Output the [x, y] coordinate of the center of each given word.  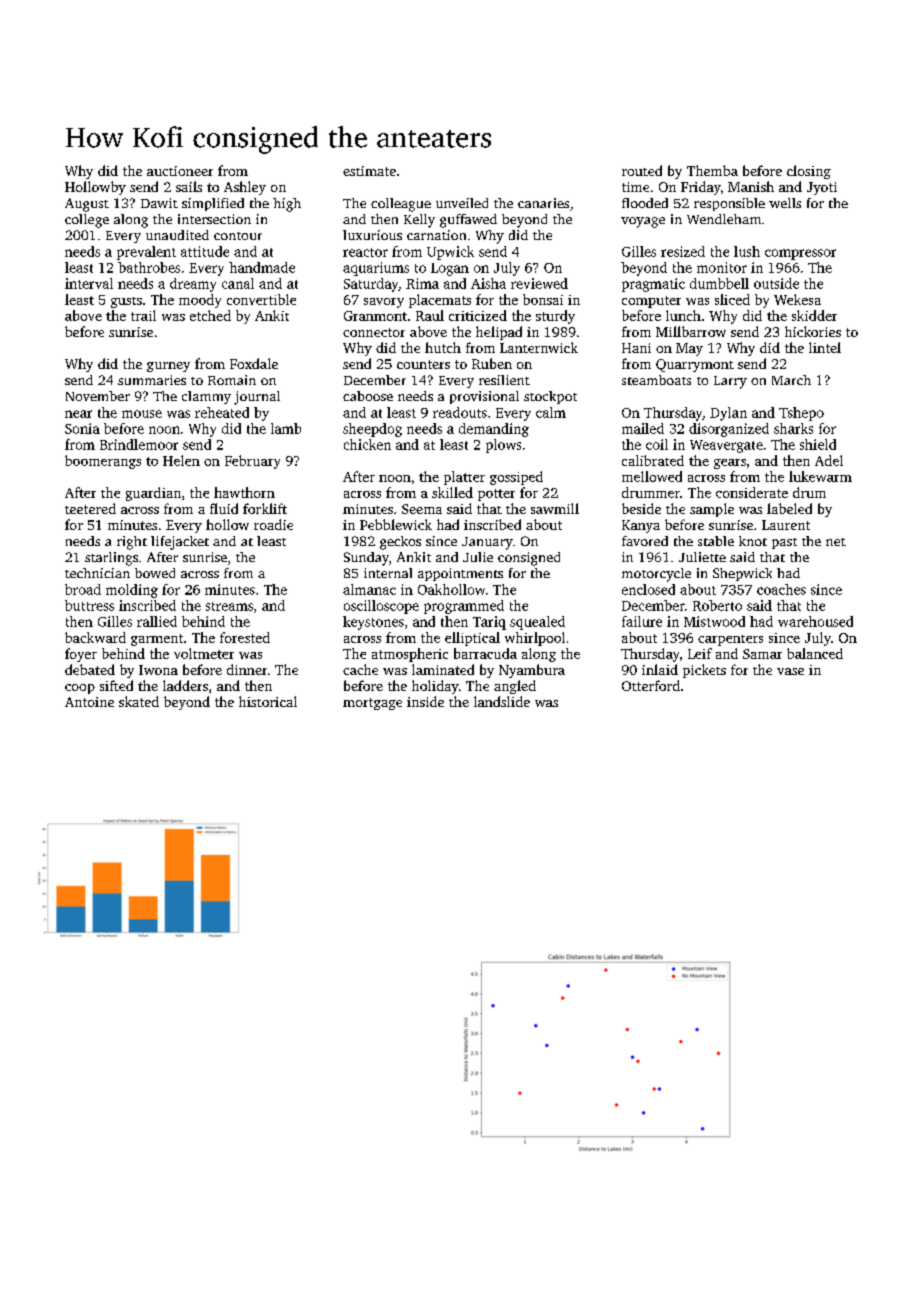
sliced [732, 299]
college [87, 221]
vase [790, 671]
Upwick [450, 253]
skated [139, 701]
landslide [502, 701]
